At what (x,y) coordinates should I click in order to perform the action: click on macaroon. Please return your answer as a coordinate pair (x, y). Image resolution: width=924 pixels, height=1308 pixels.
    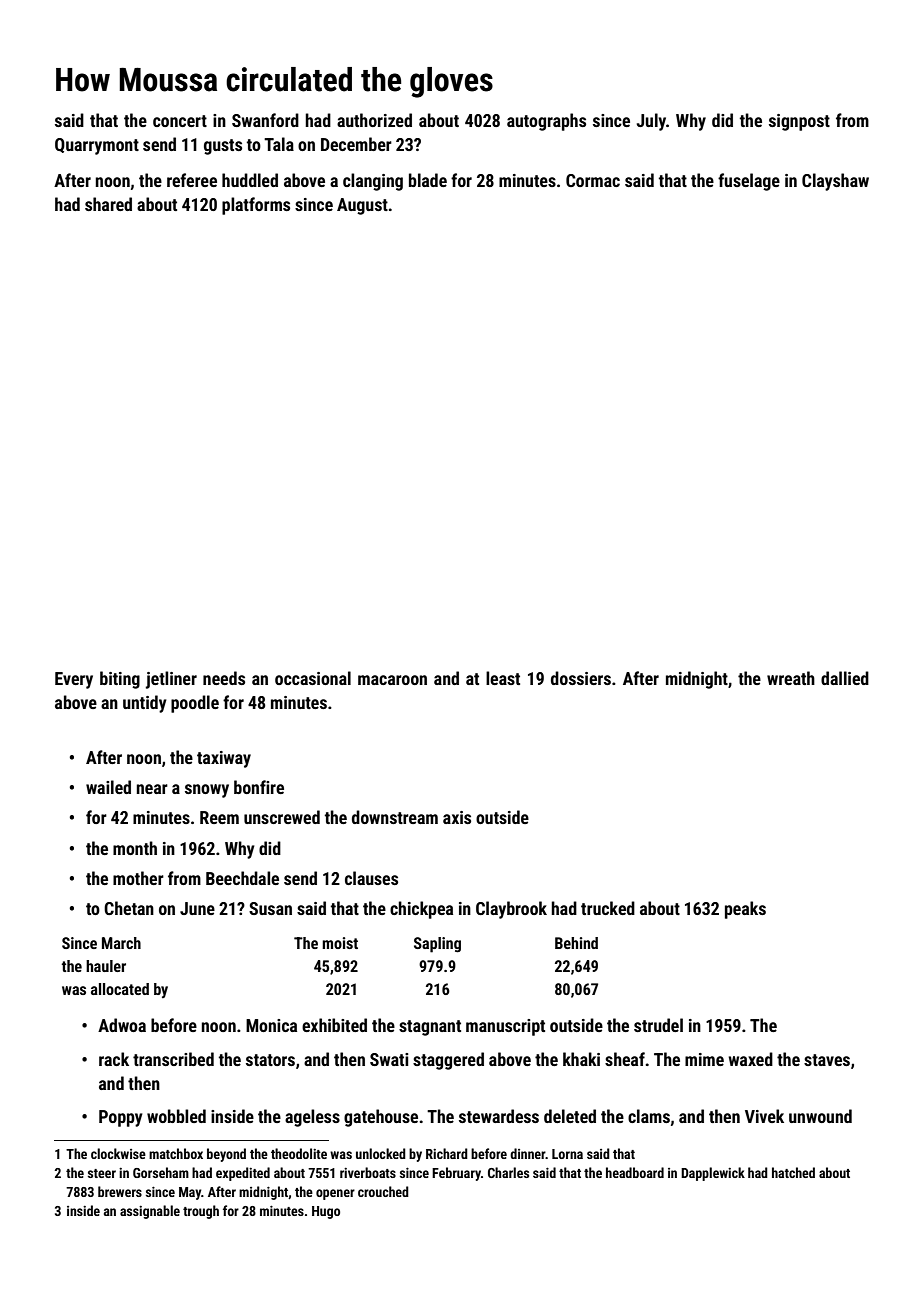
    Looking at the image, I should click on (392, 680).
